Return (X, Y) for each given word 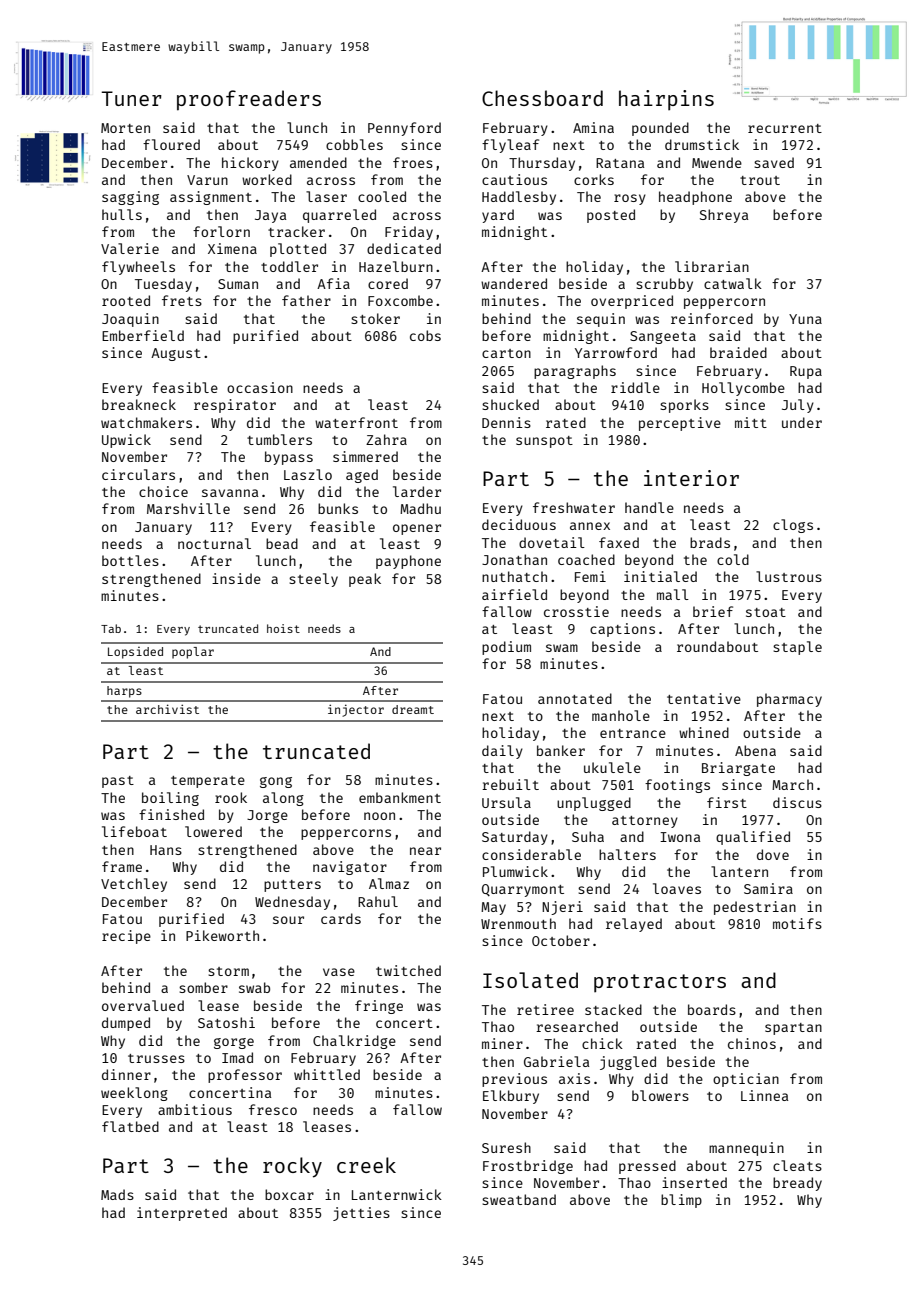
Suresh (506, 1147)
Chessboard (542, 98)
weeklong (134, 1094)
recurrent (785, 128)
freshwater (574, 507)
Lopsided (135, 653)
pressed (647, 1167)
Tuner (131, 98)
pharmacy (789, 700)
